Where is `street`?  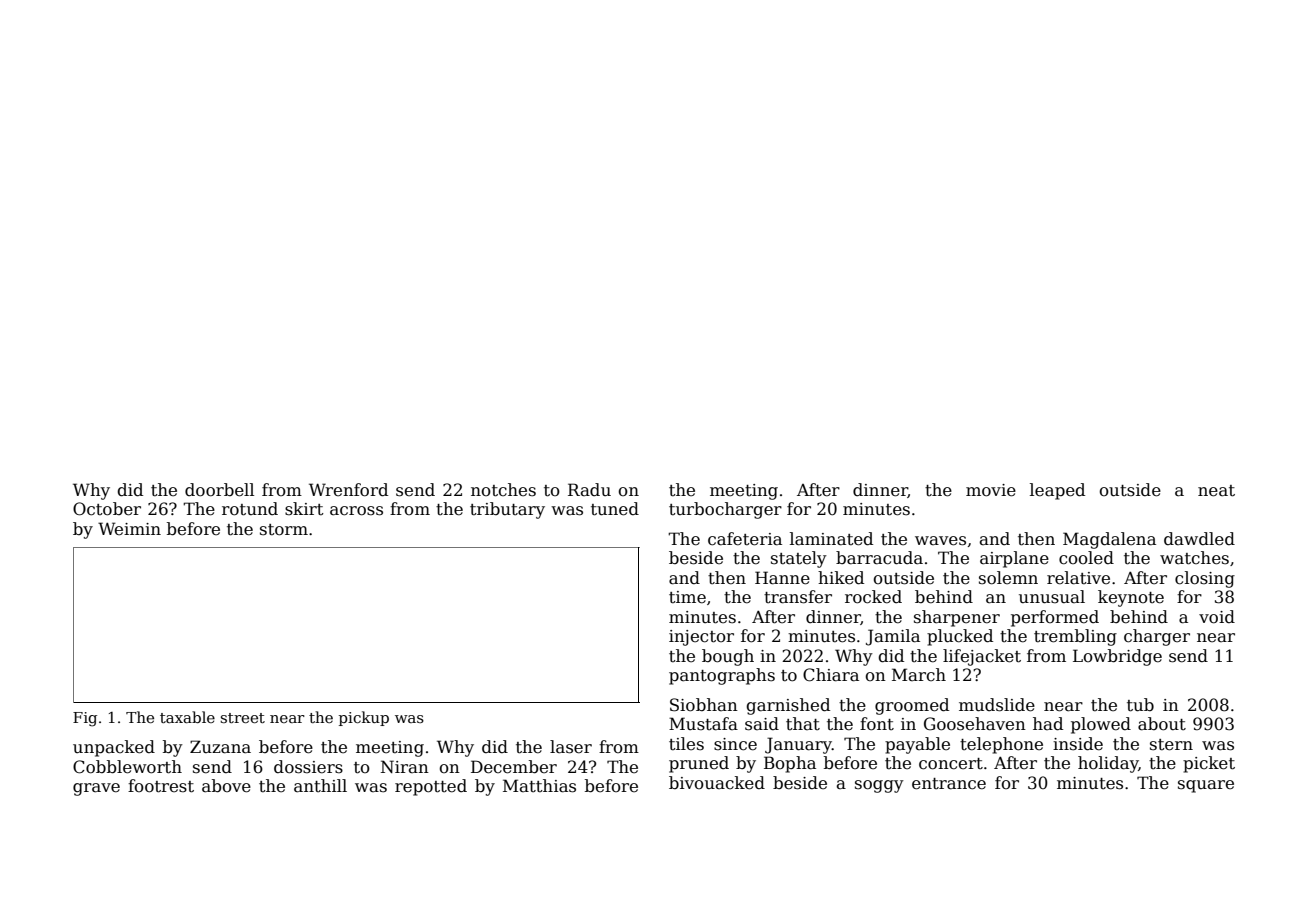
street is located at coordinates (242, 718).
